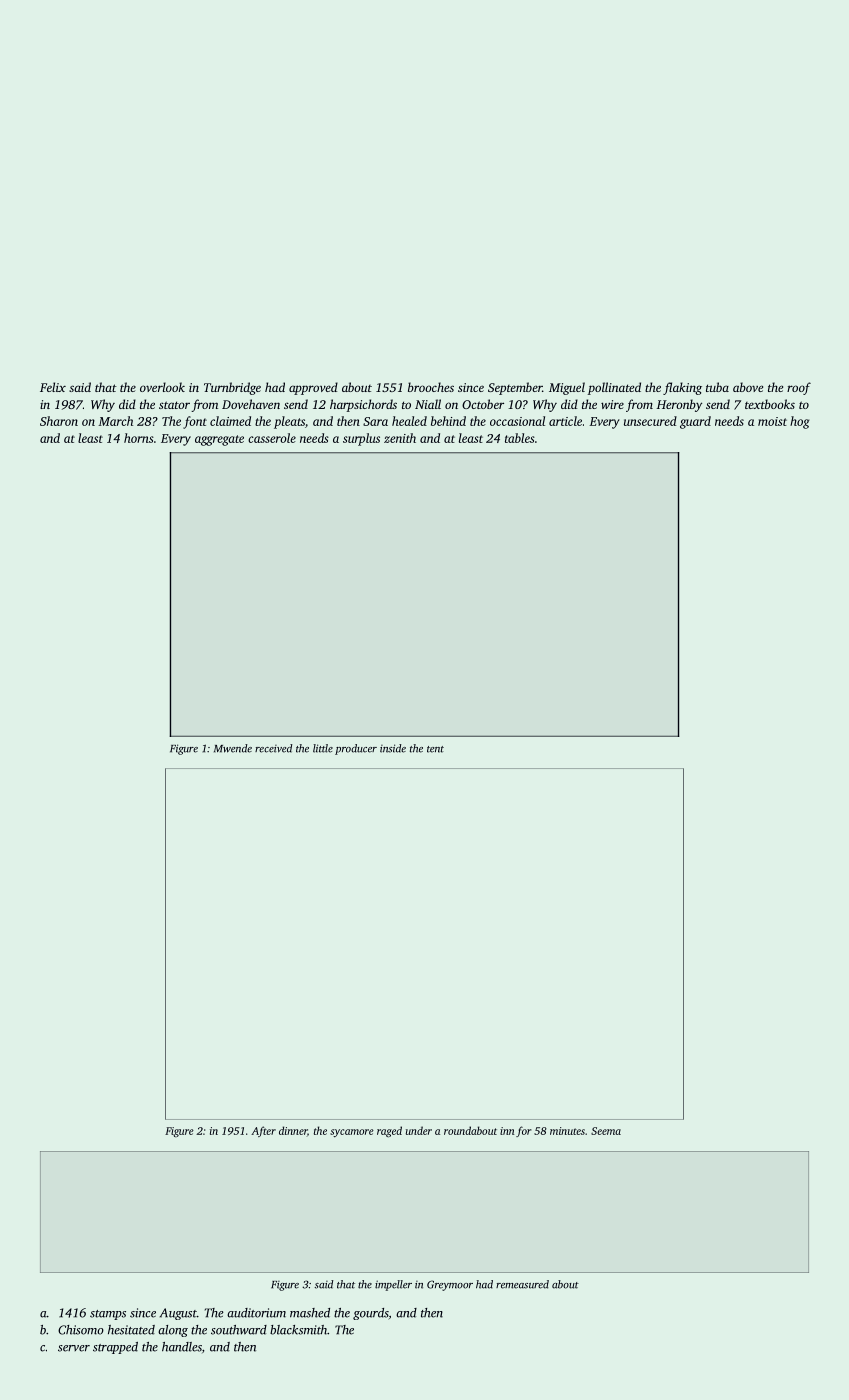 Image resolution: width=849 pixels, height=1400 pixels. What do you see at coordinates (263, 1131) in the document?
I see `After` at bounding box center [263, 1131].
